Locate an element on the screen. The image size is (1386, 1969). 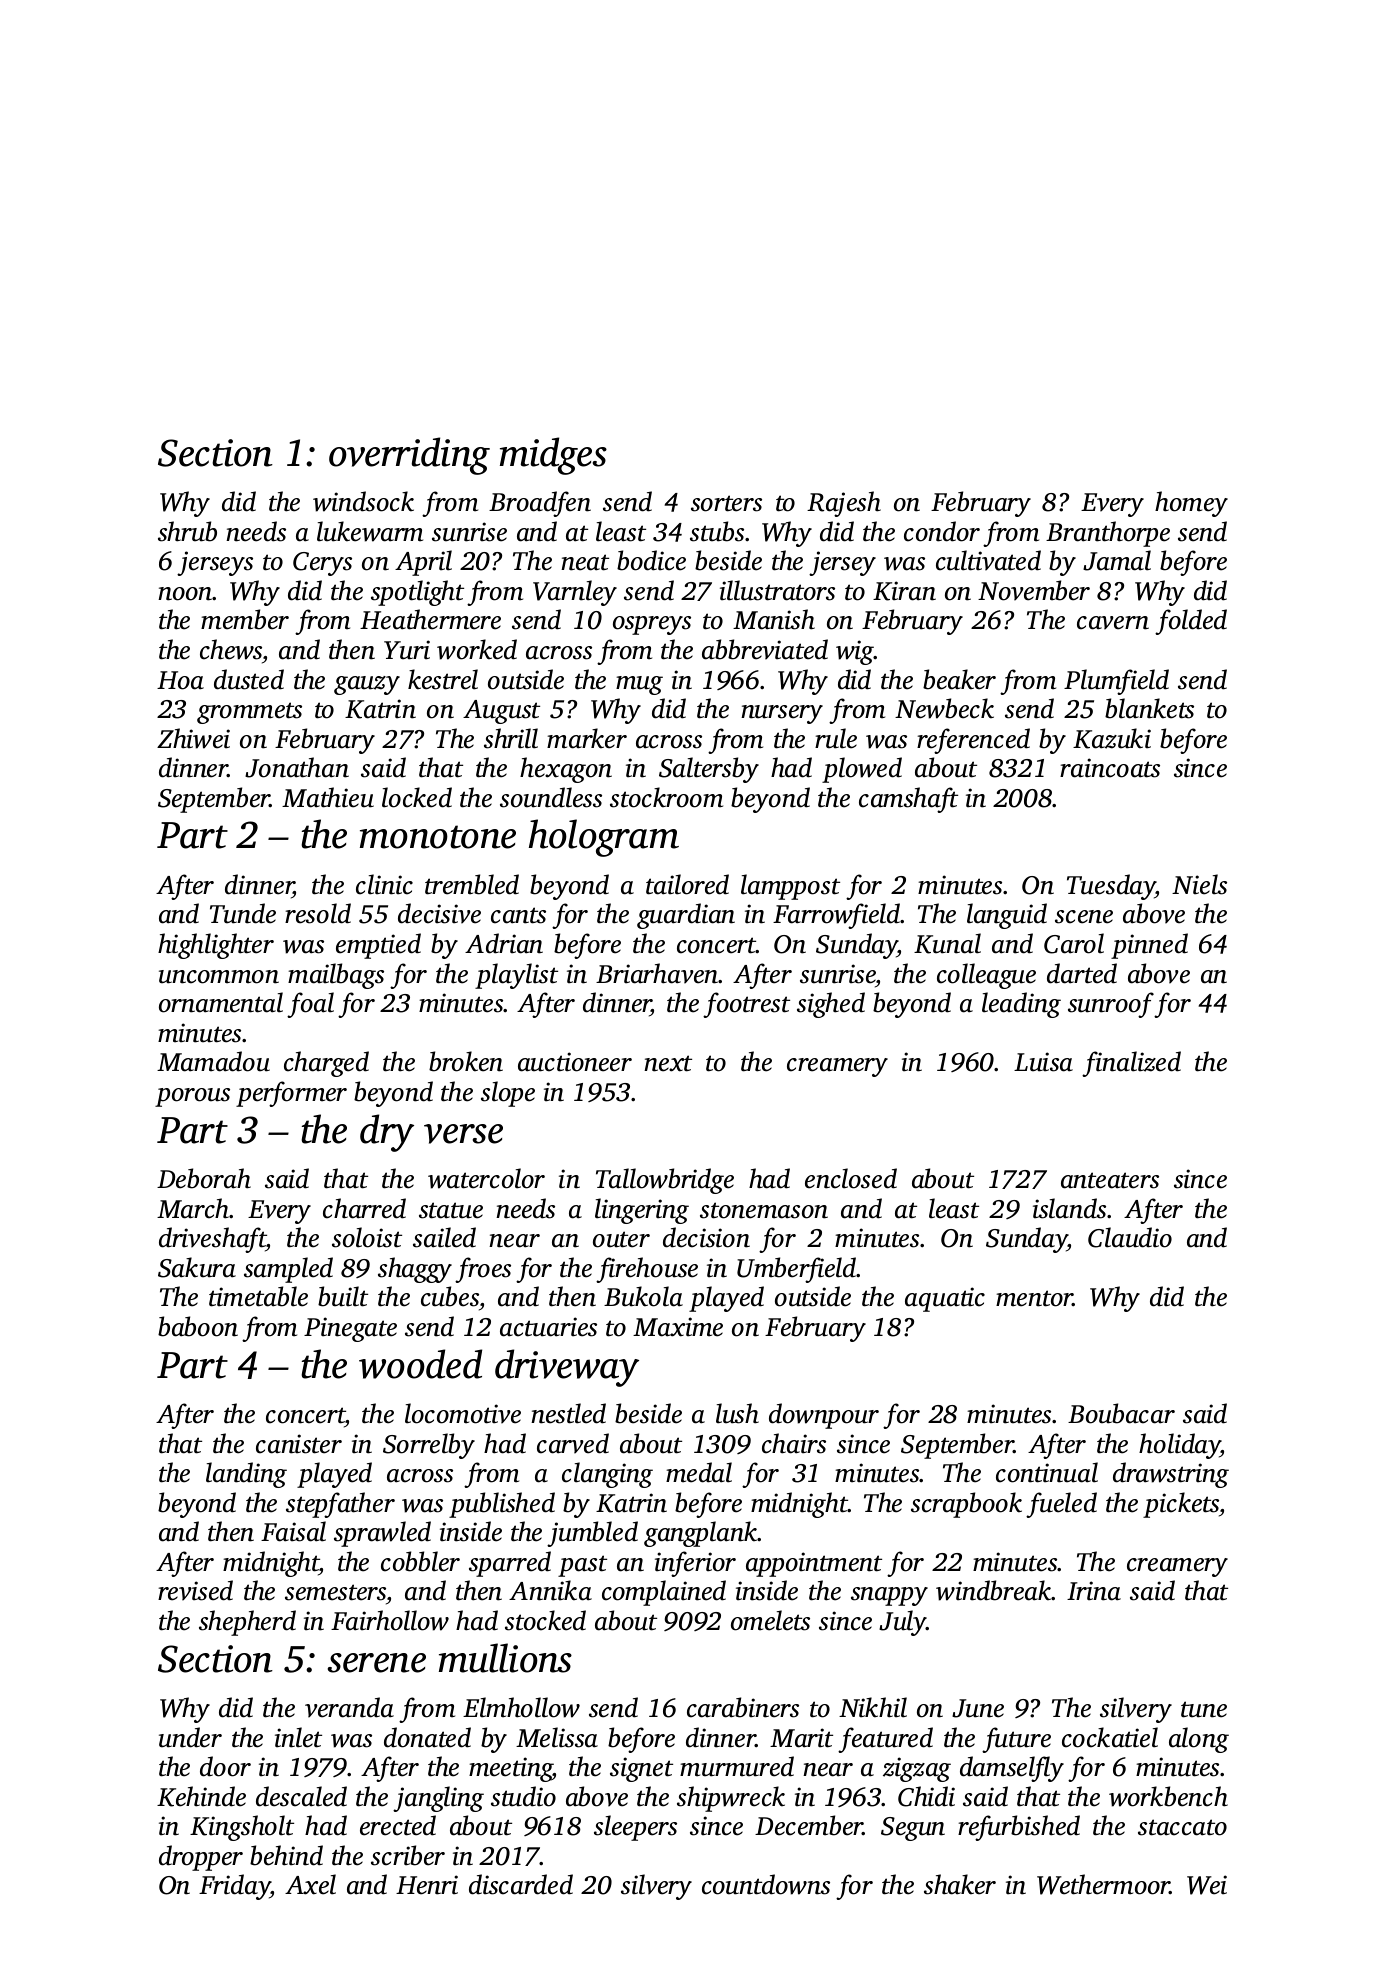
overriding is located at coordinates (409, 456).
